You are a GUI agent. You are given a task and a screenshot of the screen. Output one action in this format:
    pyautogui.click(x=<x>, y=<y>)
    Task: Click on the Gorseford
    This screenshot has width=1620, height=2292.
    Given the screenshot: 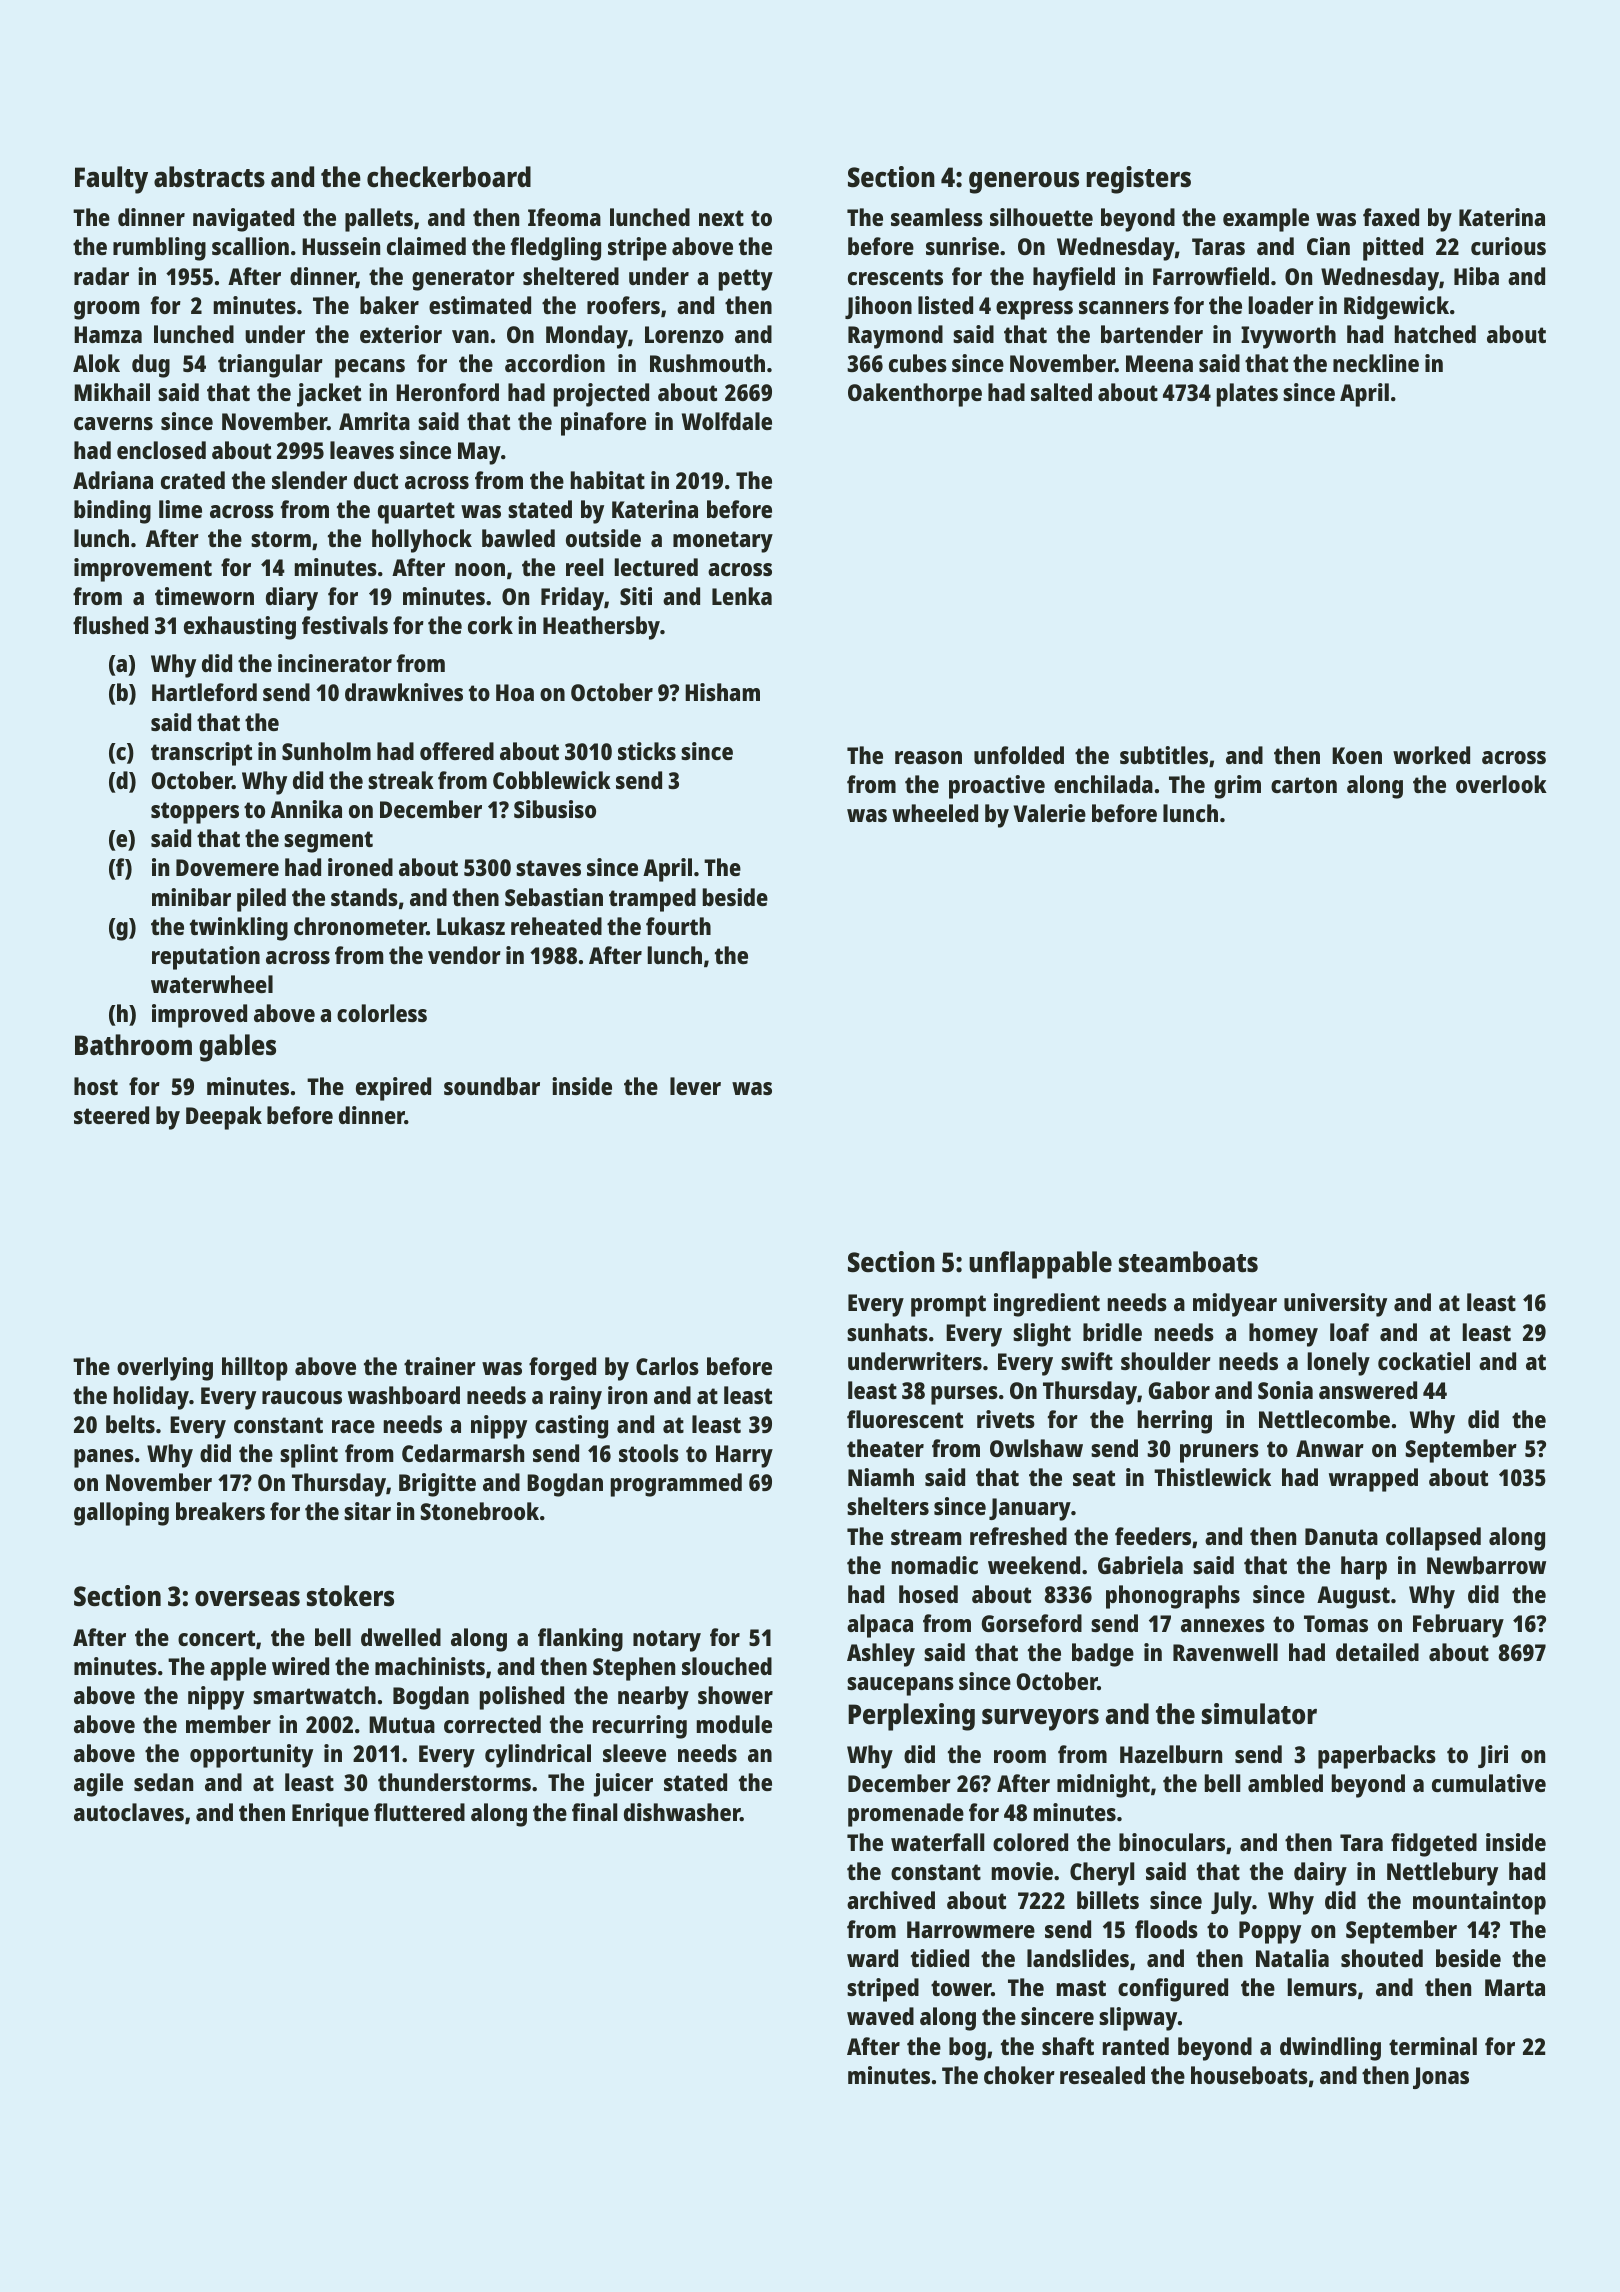 What is the action you would take?
    pyautogui.click(x=1032, y=1623)
